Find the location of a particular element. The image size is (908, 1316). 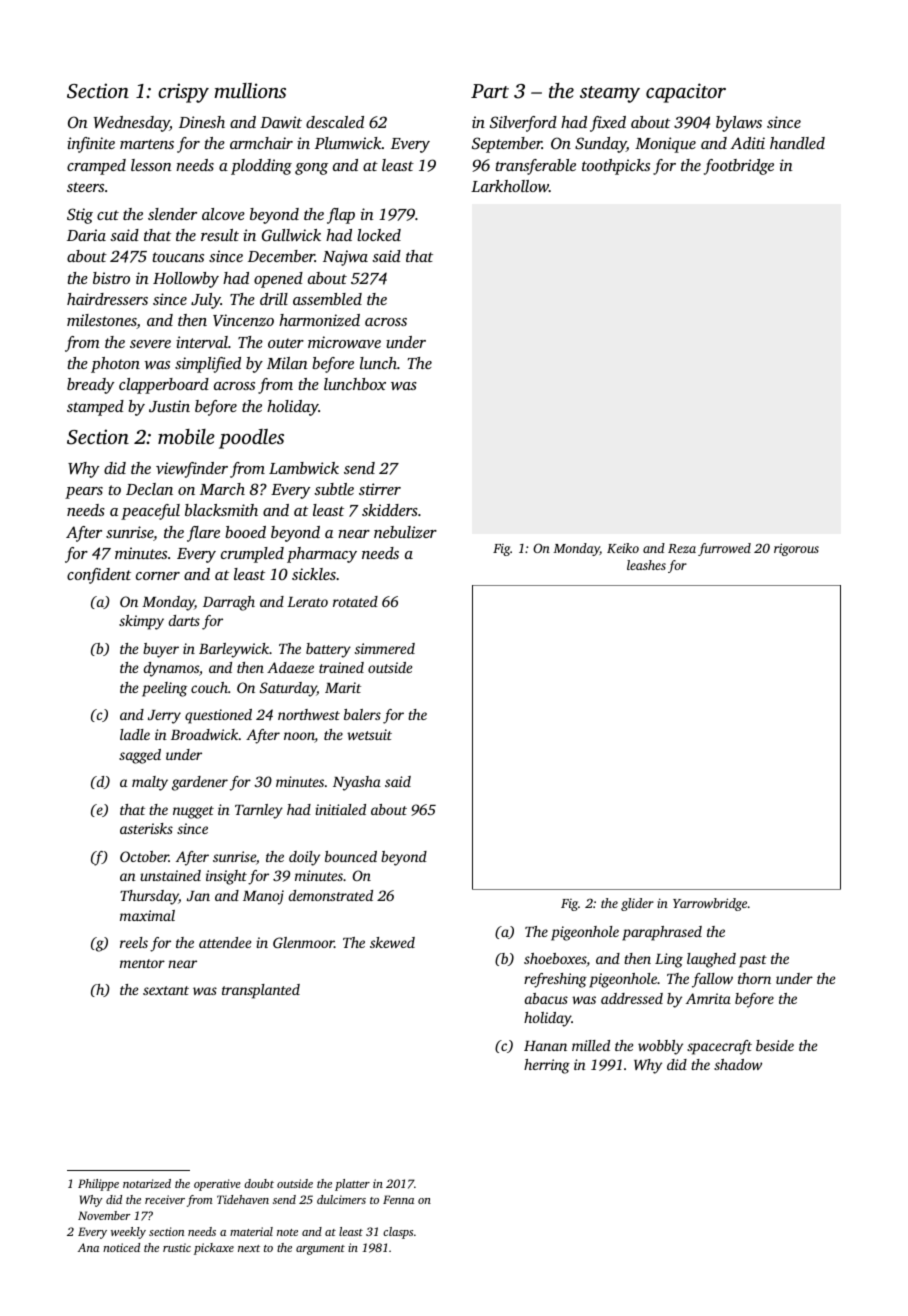

confident is located at coordinates (99, 576).
